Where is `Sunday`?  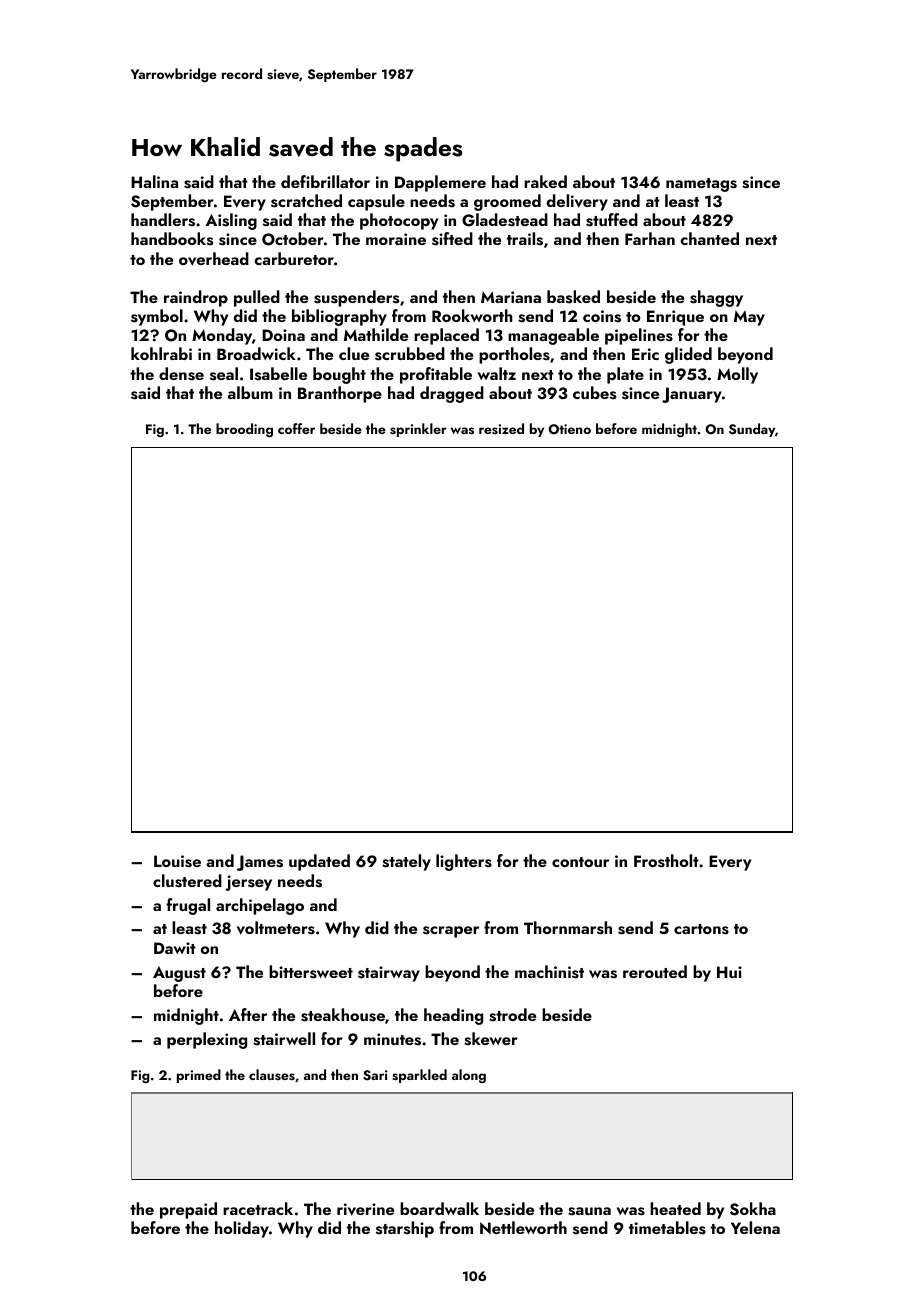
Sunday is located at coordinates (752, 430).
